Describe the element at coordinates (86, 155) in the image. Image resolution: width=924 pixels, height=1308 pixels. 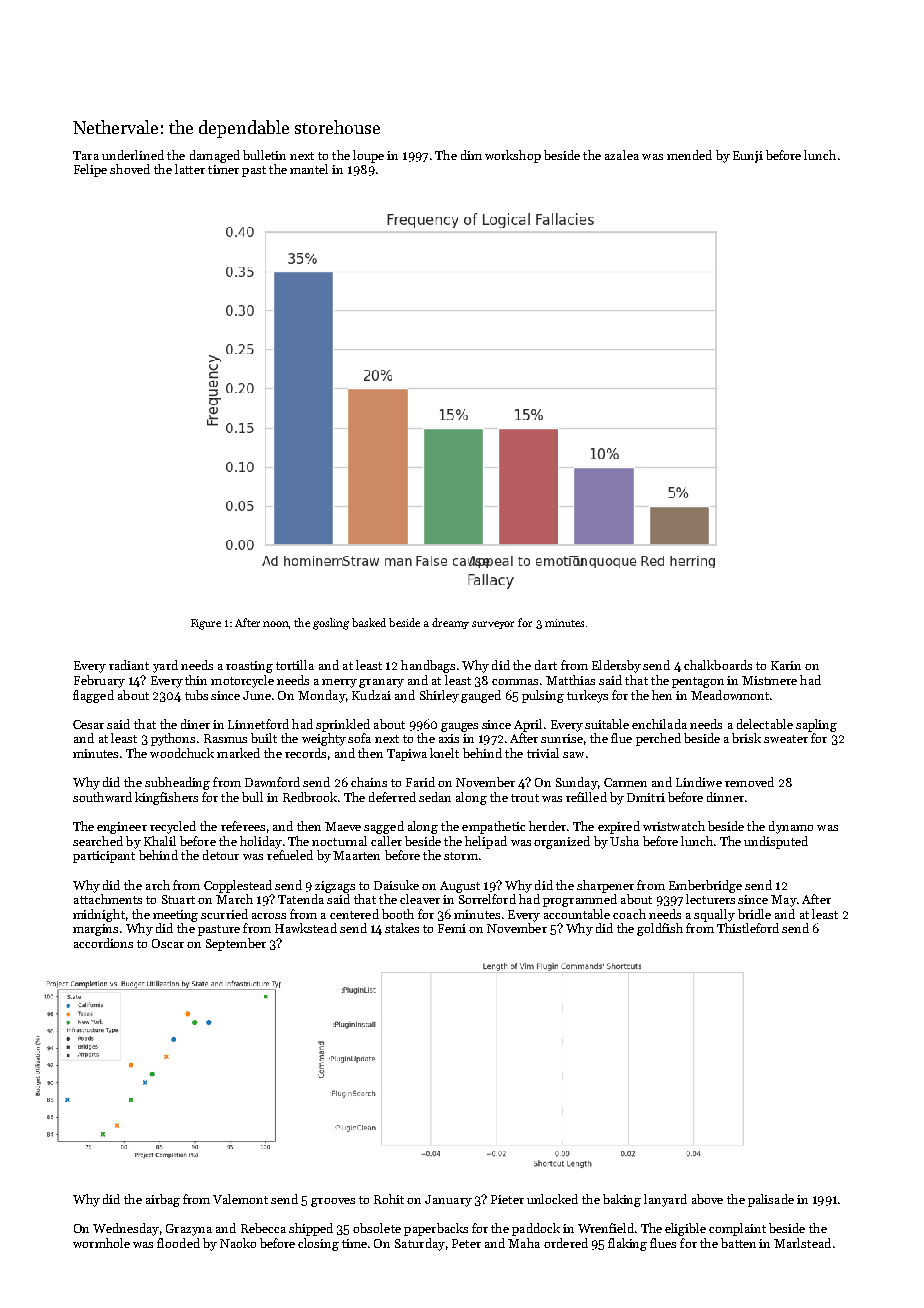
I see `Tara` at that location.
